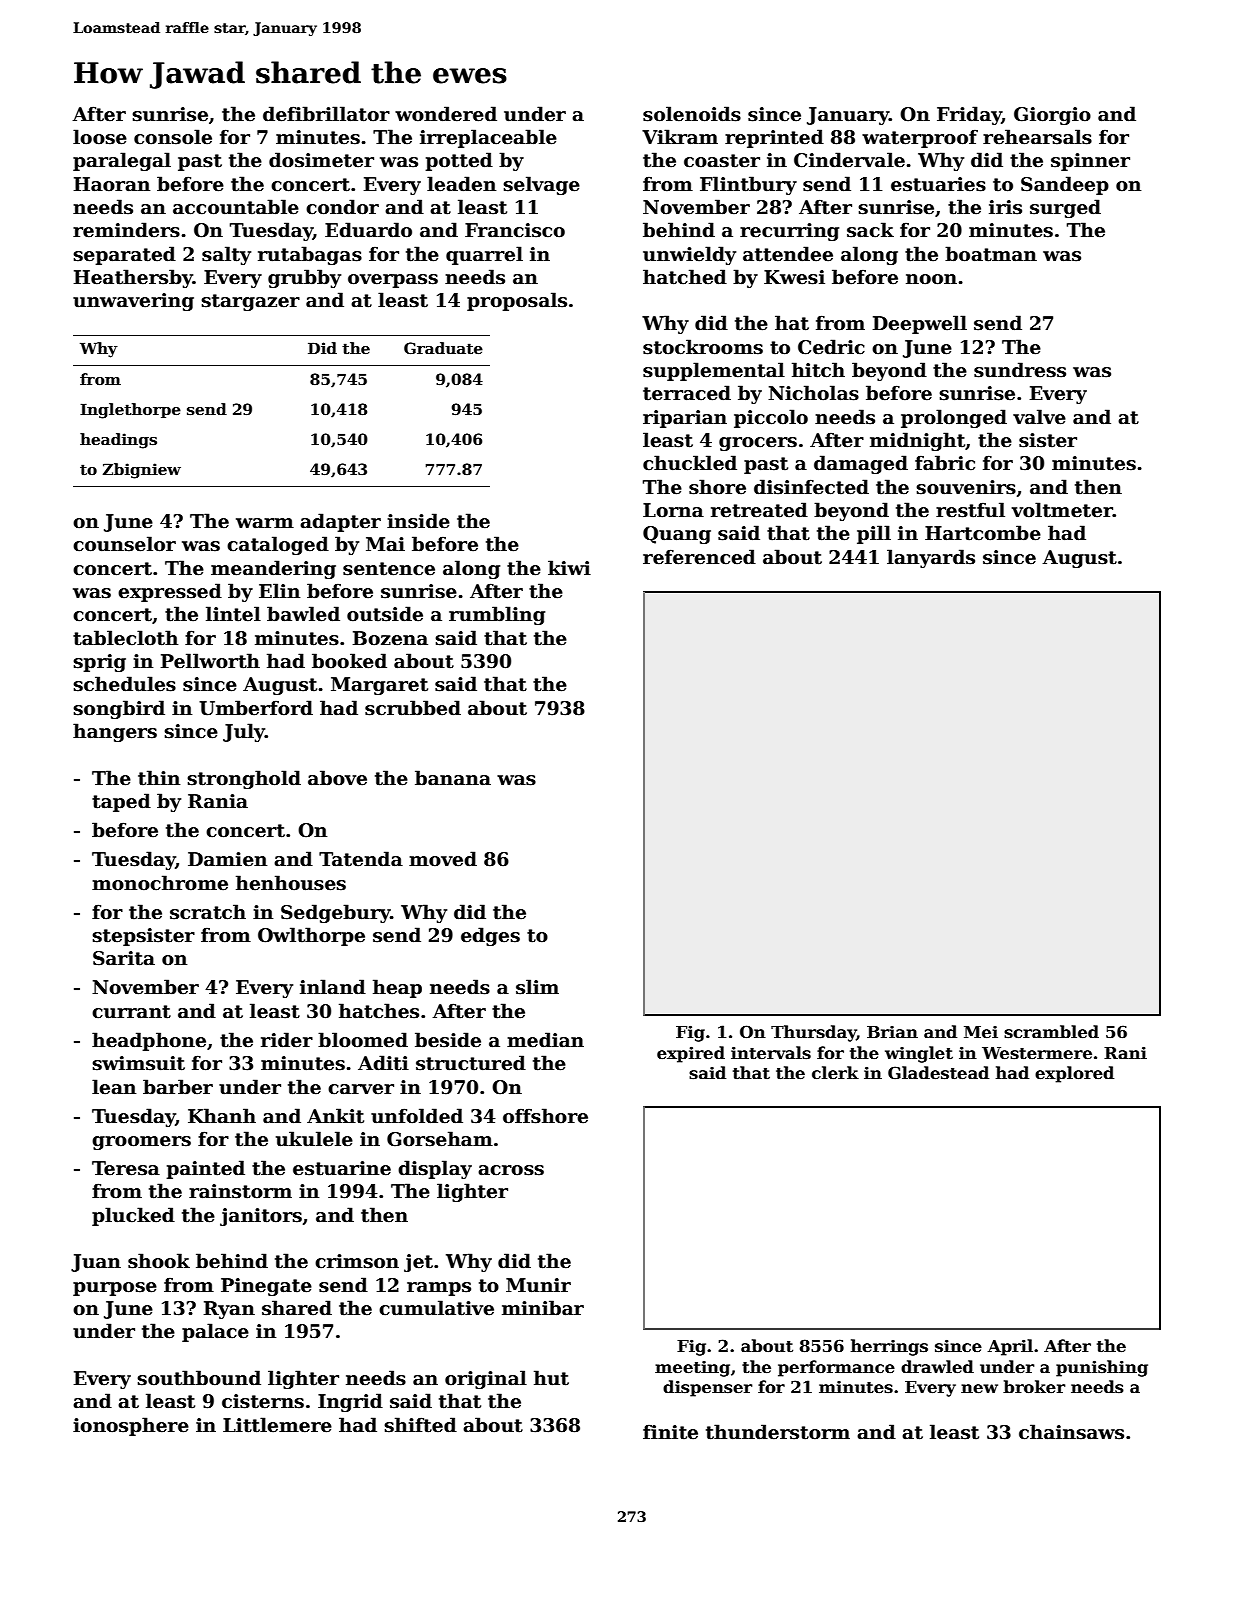 This image has height=1597, width=1234. Describe the element at coordinates (278, 545) in the image. I see `cataloged` at that location.
